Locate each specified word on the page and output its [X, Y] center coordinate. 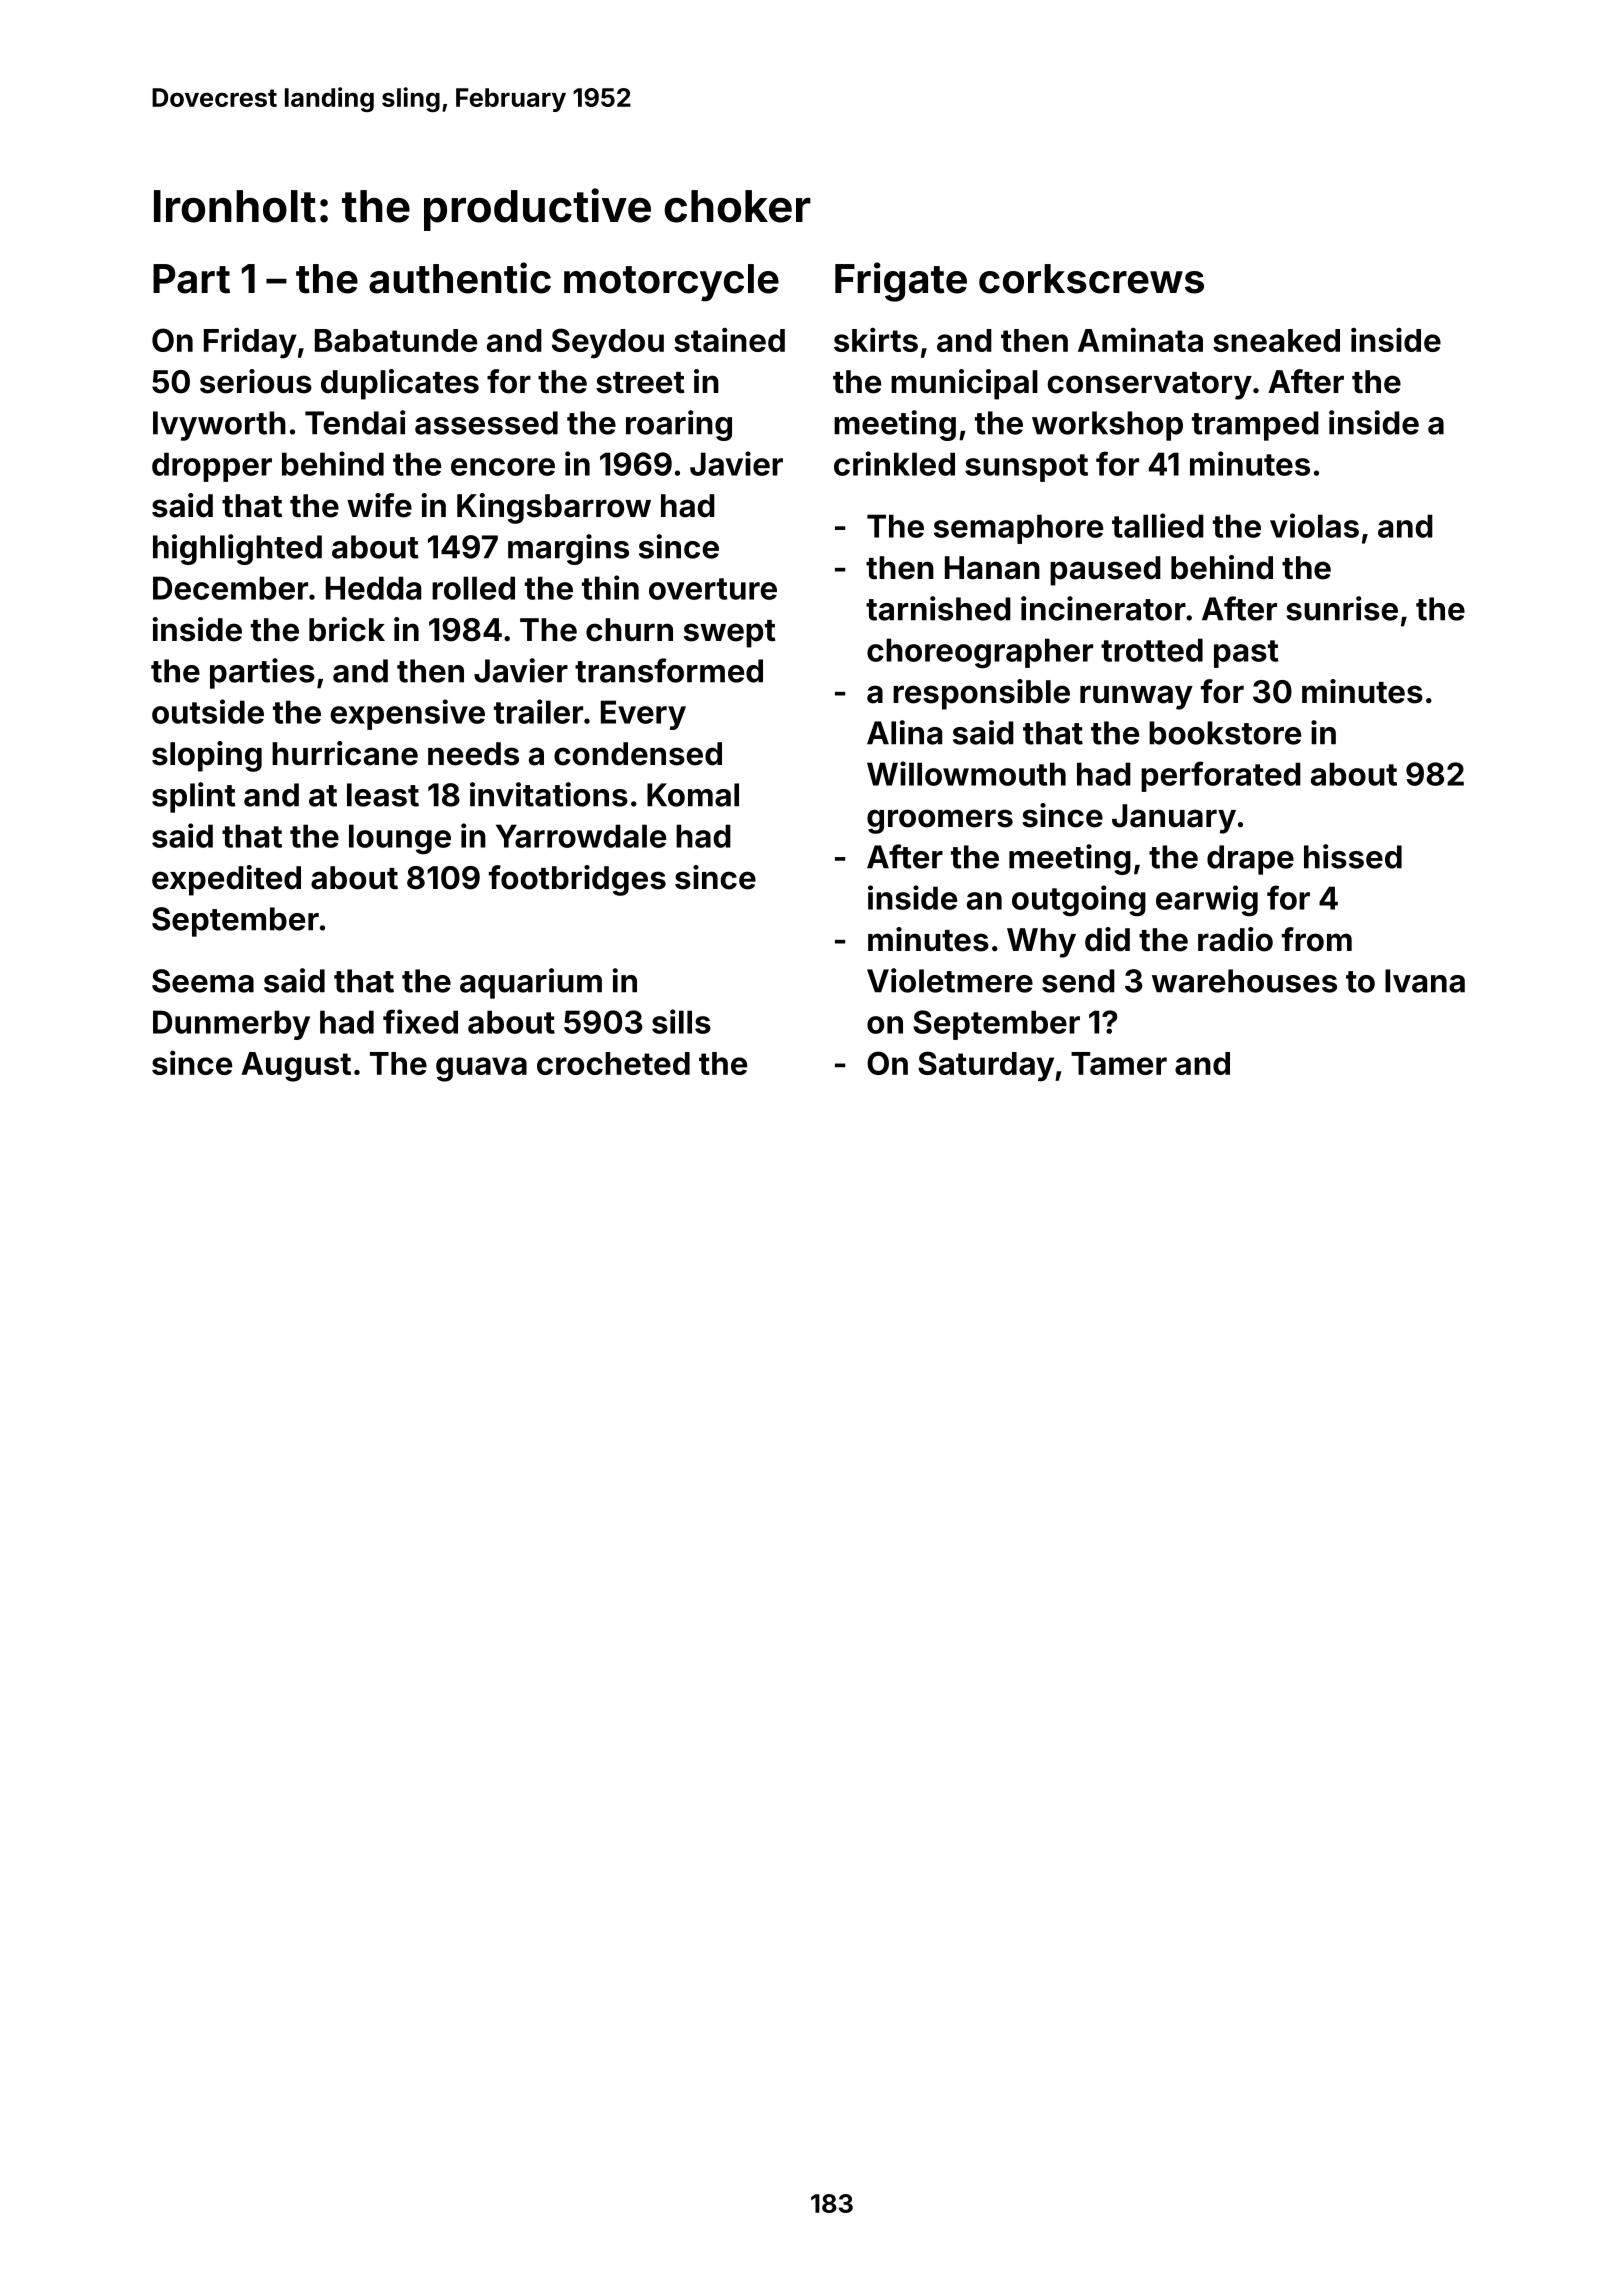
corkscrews [1091, 279]
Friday [250, 343]
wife [379, 505]
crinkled [894, 463]
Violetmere [950, 980]
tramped [1255, 426]
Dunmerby [231, 1025]
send [1078, 981]
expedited [226, 880]
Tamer [1119, 1063]
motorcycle [671, 283]
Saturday [986, 1066]
